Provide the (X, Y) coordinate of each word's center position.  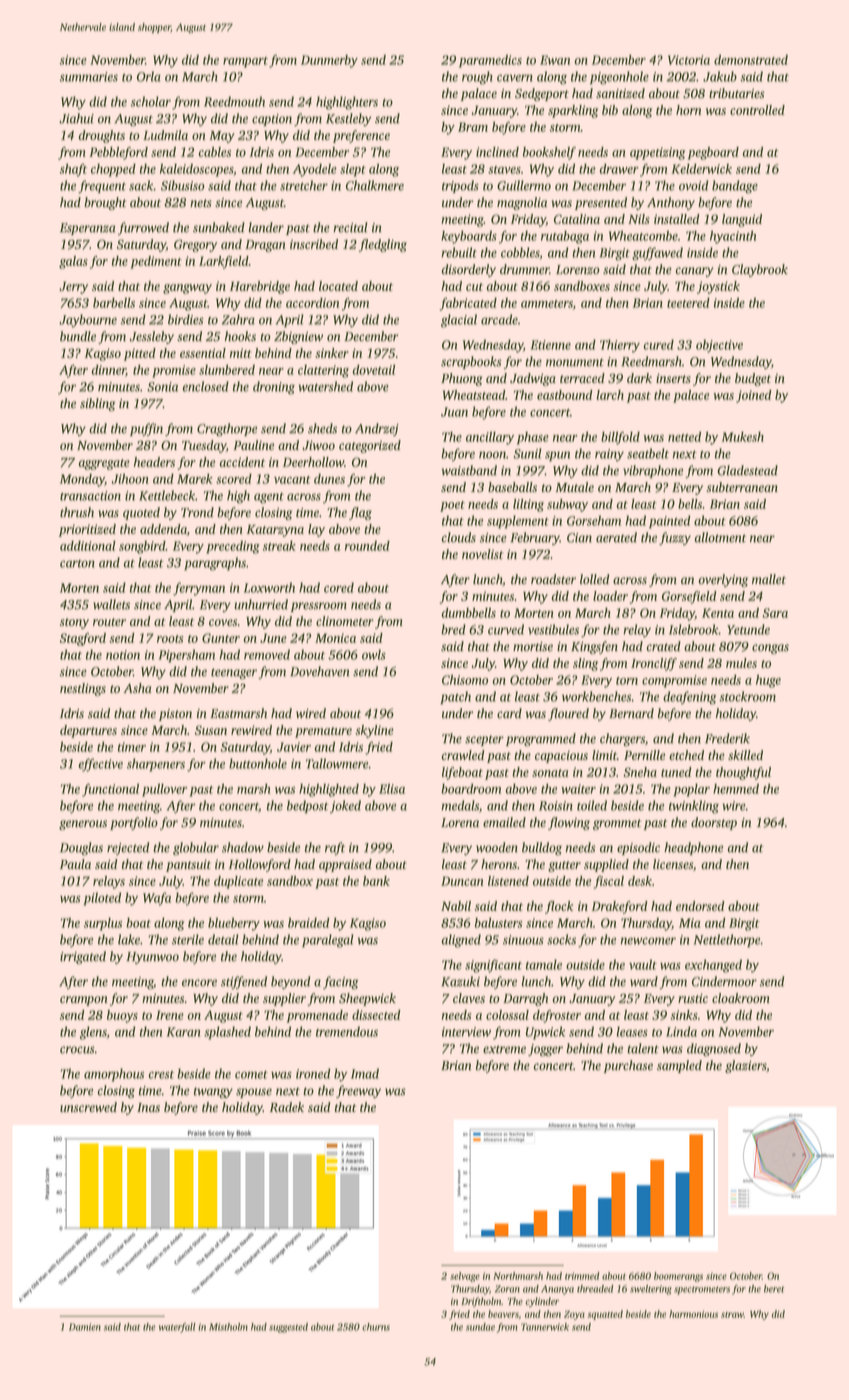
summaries (89, 77)
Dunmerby (329, 61)
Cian (579, 538)
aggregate (104, 464)
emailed (504, 822)
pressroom (319, 607)
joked (345, 806)
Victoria (689, 60)
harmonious (693, 1314)
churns (376, 1327)
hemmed (736, 789)
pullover (164, 790)
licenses (673, 864)
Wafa (157, 899)
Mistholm (228, 1327)
